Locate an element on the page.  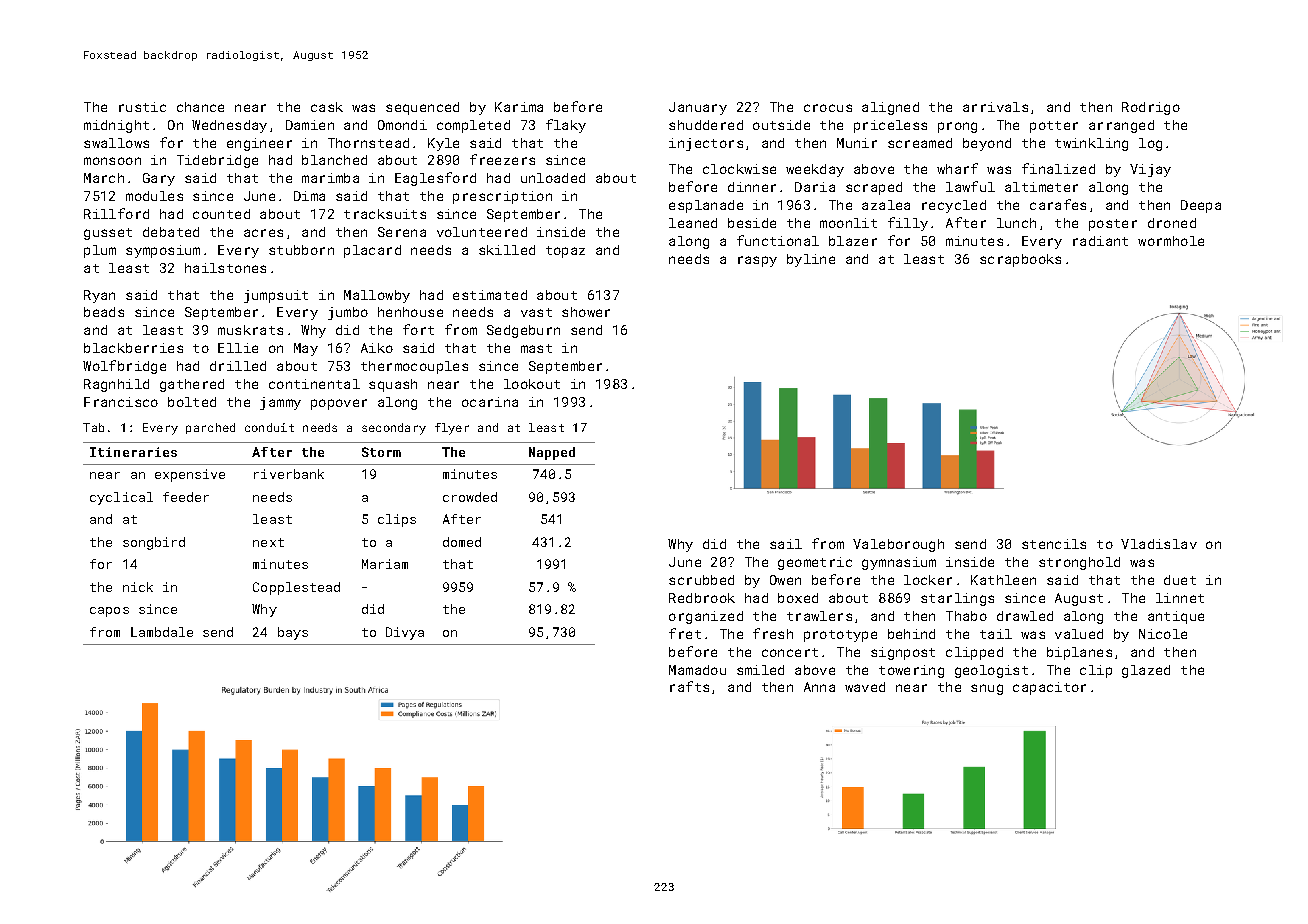
shuddered is located at coordinates (706, 125).
